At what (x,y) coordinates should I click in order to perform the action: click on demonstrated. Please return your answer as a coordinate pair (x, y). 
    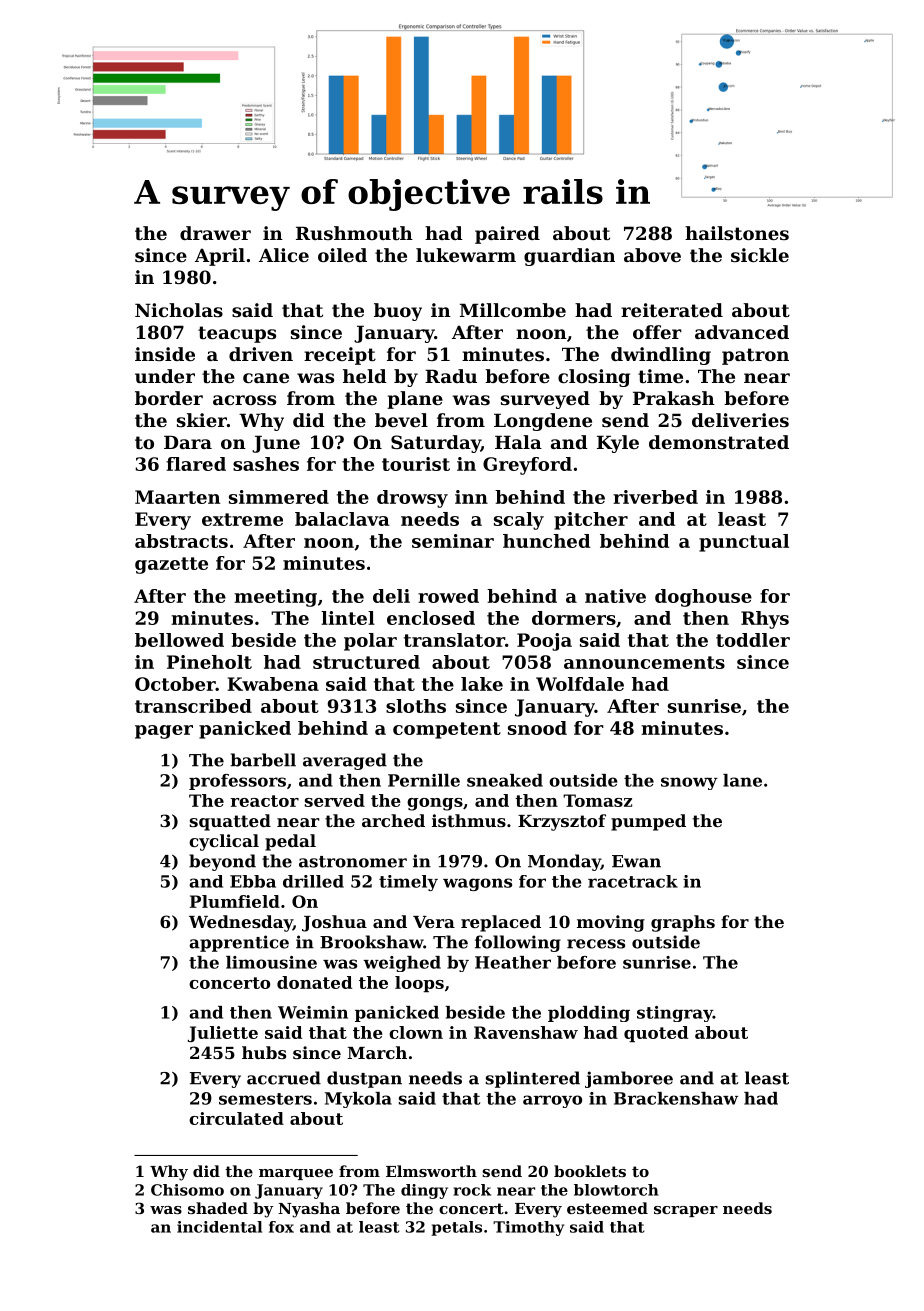
    Looking at the image, I should click on (719, 442).
